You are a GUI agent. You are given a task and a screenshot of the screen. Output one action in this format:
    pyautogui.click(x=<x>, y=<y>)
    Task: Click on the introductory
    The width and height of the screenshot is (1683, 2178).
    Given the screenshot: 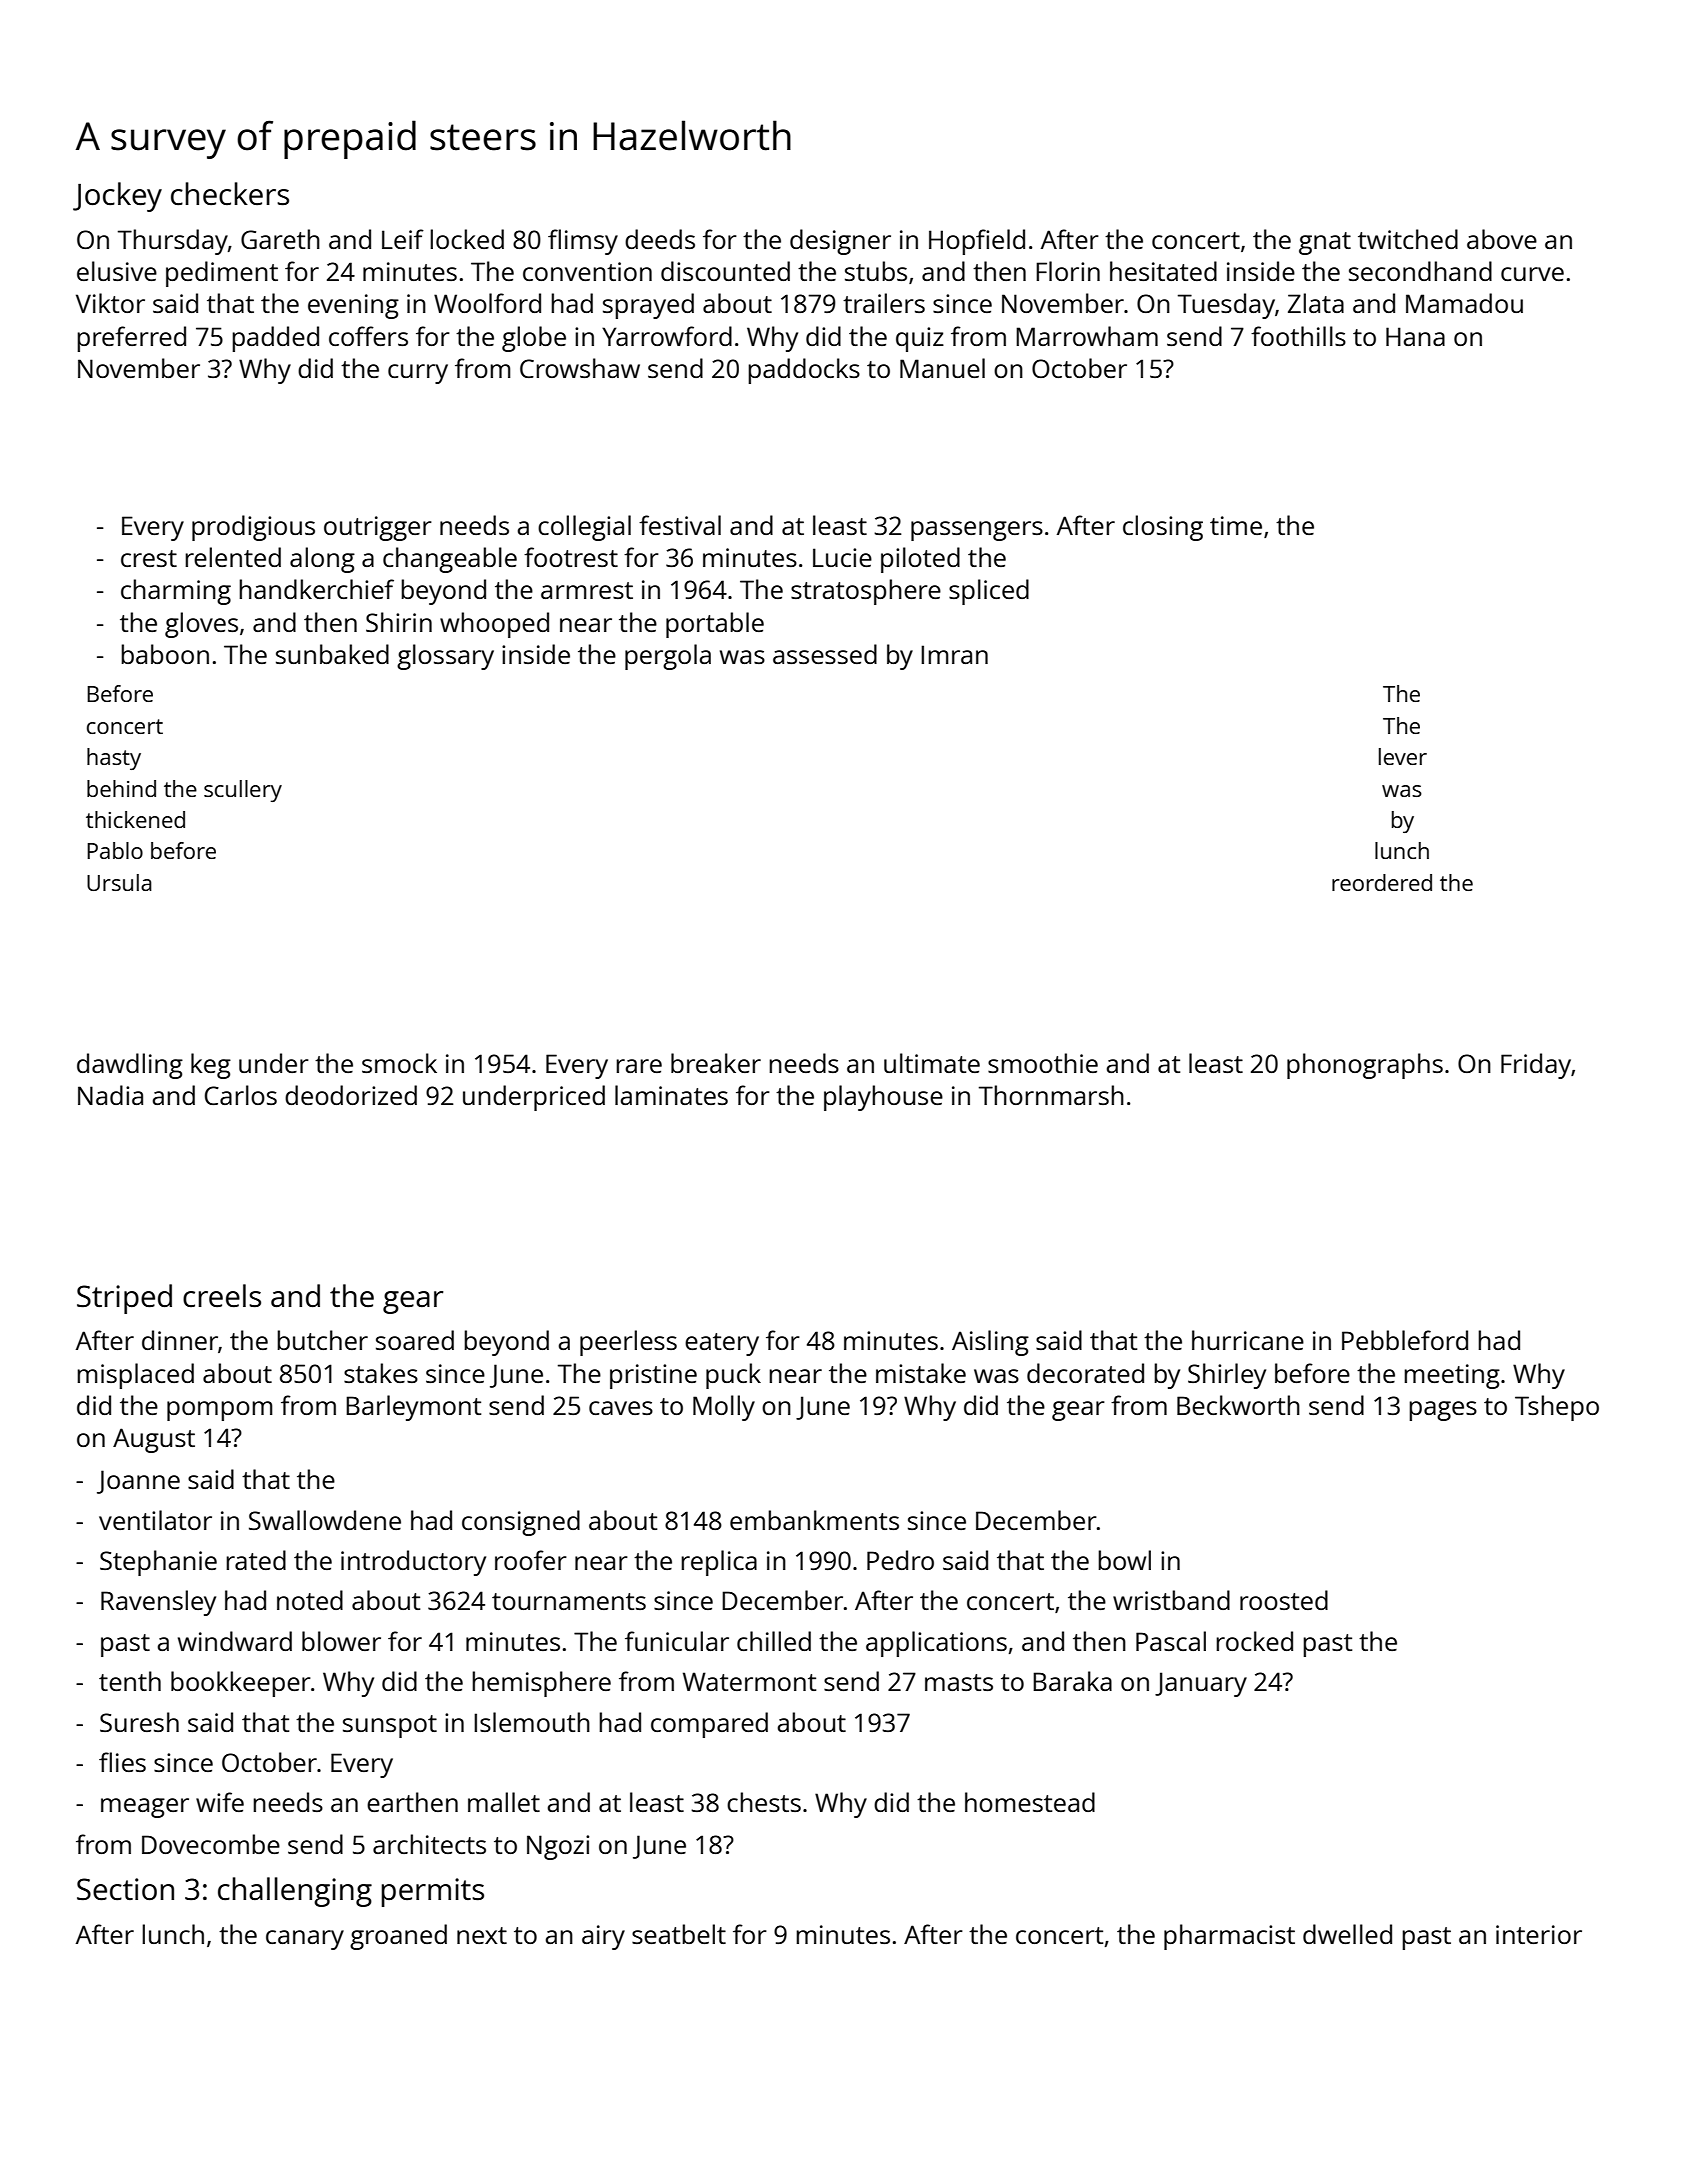 What is the action you would take?
    pyautogui.click(x=413, y=1563)
